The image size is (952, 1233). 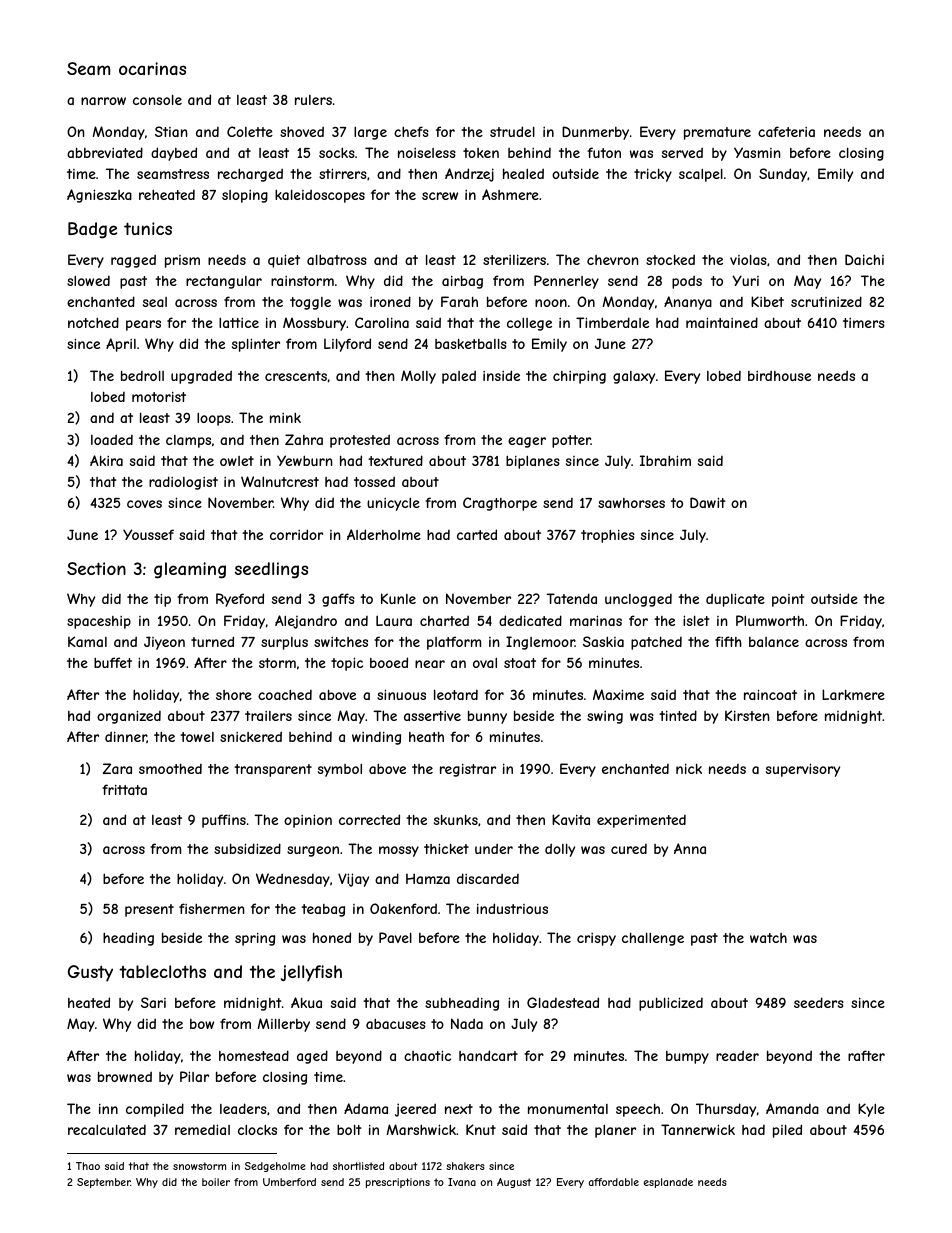 What do you see at coordinates (250, 175) in the page?
I see `recharged` at bounding box center [250, 175].
